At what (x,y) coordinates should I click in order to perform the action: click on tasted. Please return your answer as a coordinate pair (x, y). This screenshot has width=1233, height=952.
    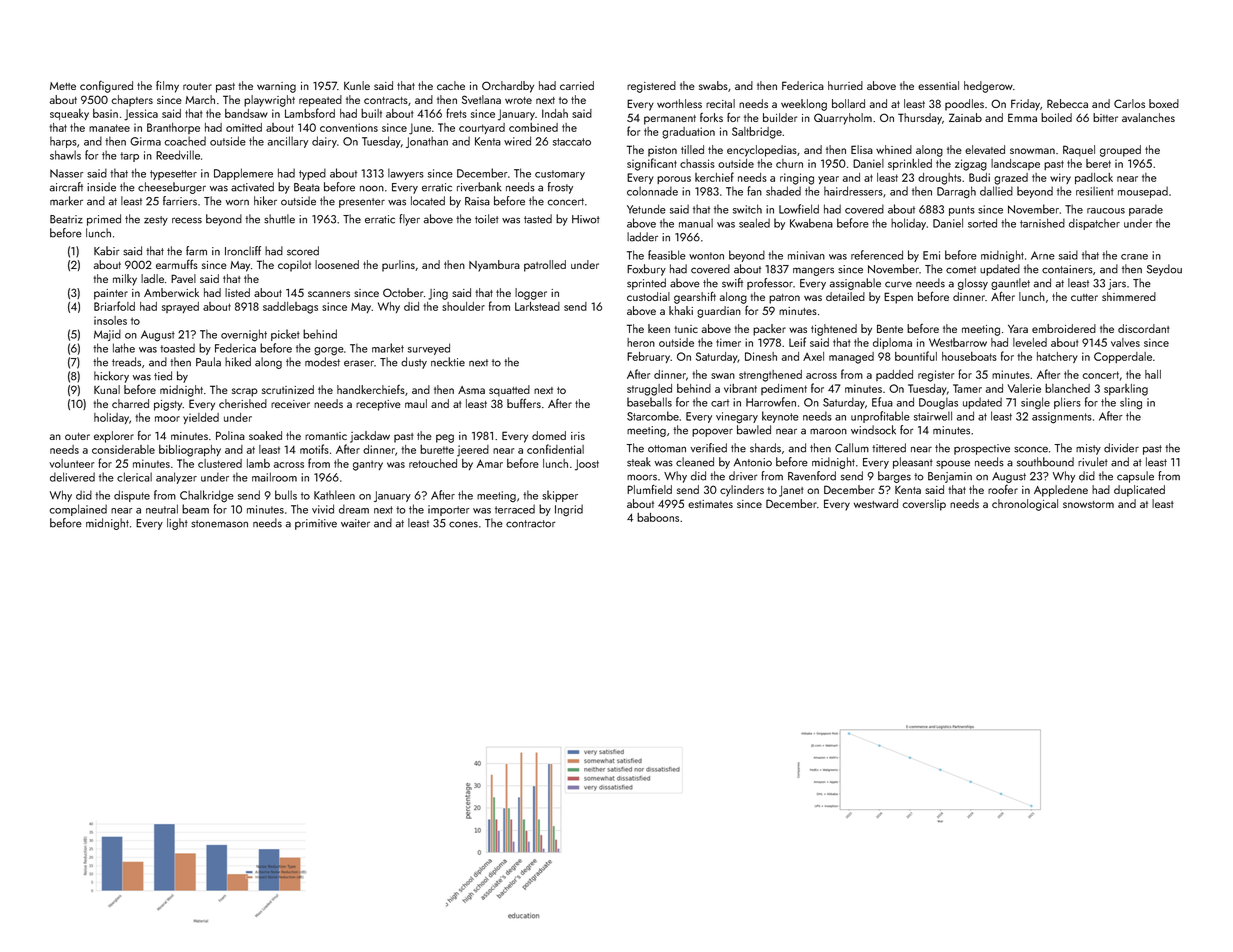
    Looking at the image, I should click on (538, 219).
